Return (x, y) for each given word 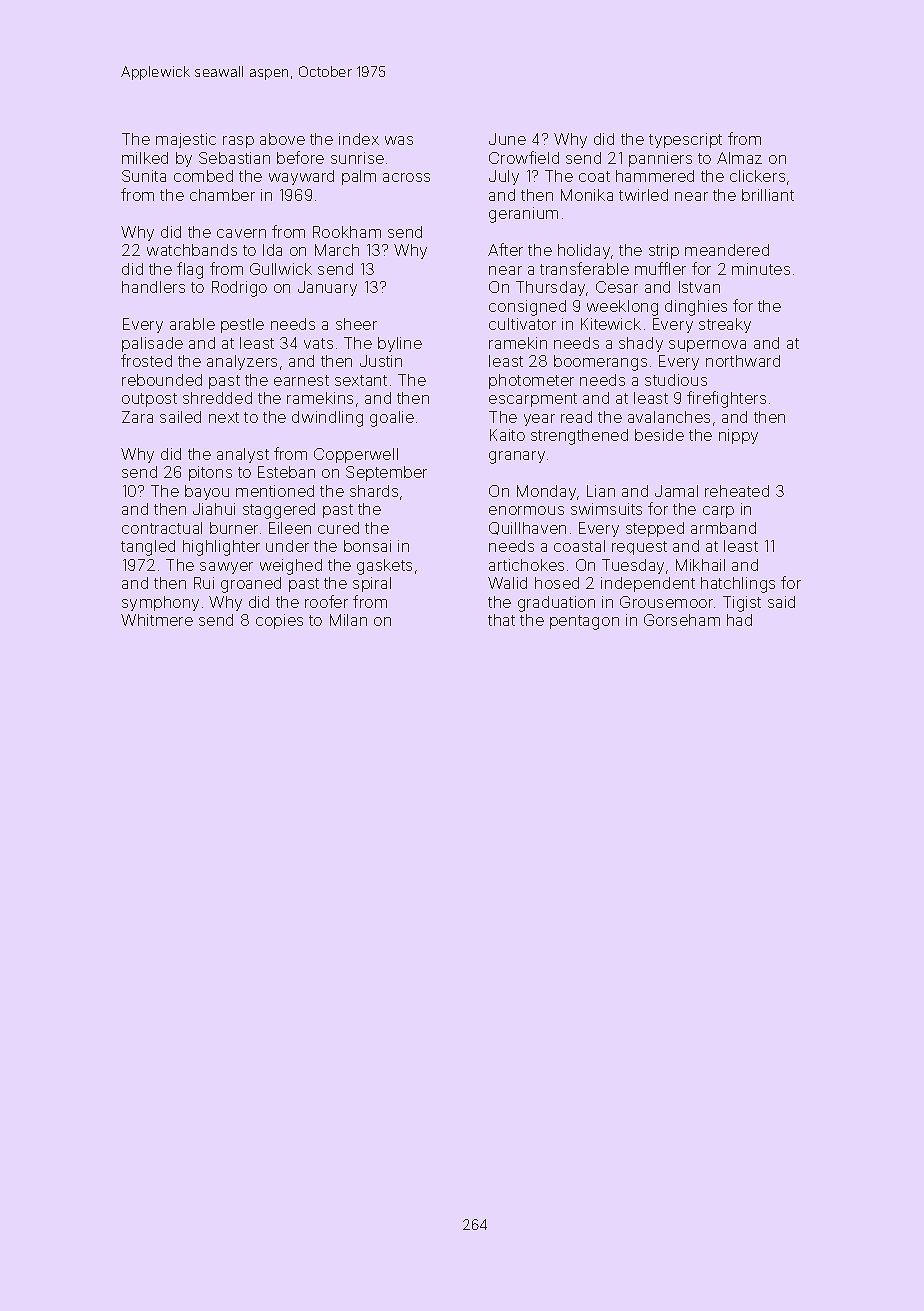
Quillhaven (527, 528)
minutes (761, 269)
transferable (584, 268)
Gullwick (281, 269)
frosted (146, 360)
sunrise (357, 158)
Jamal (676, 491)
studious (676, 380)
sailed (180, 417)
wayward (301, 177)
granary (517, 457)
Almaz (739, 158)
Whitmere (157, 620)
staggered (279, 511)
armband (723, 528)
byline (400, 344)
